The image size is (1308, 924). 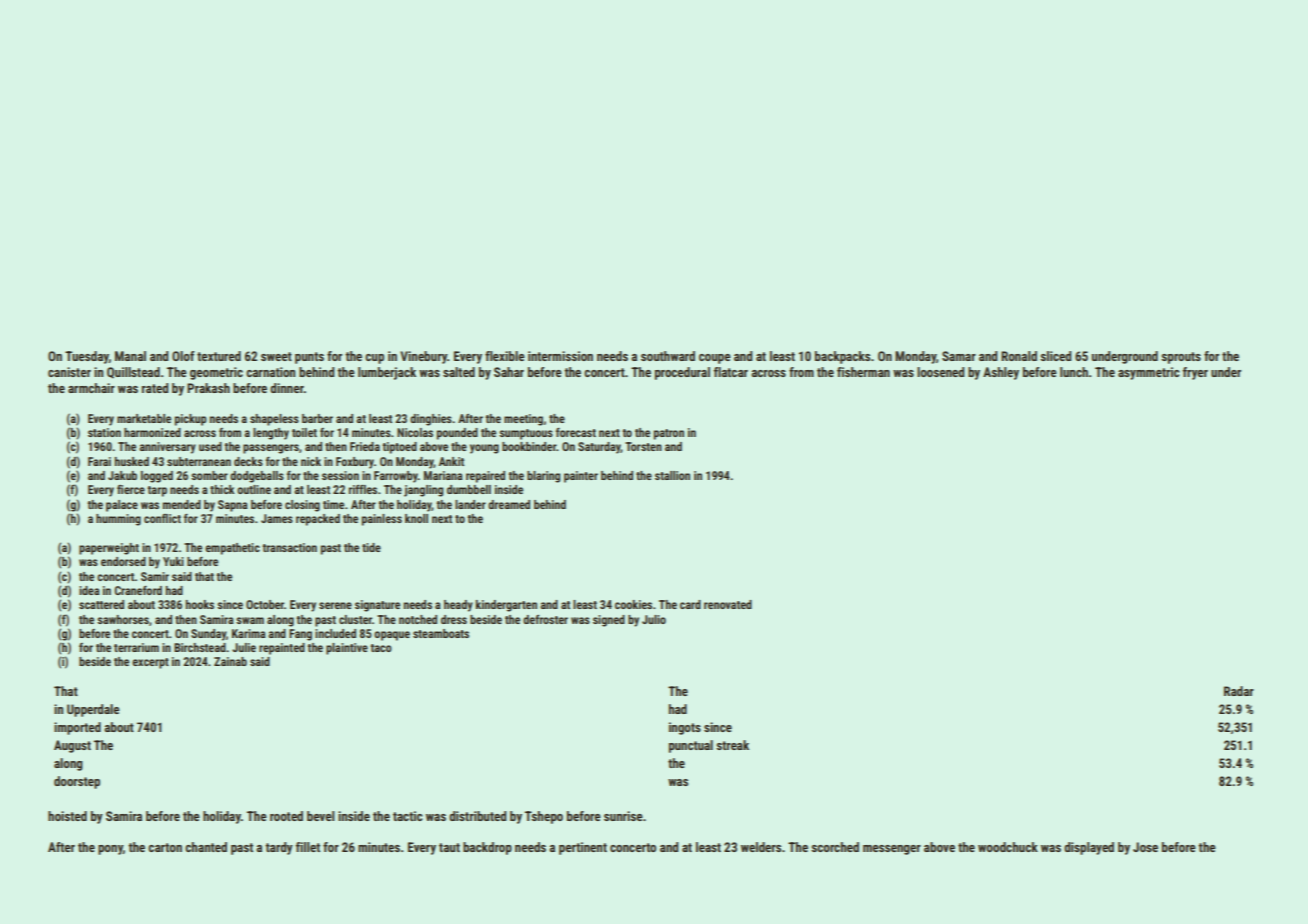 What do you see at coordinates (219, 356) in the image?
I see `textured` at bounding box center [219, 356].
